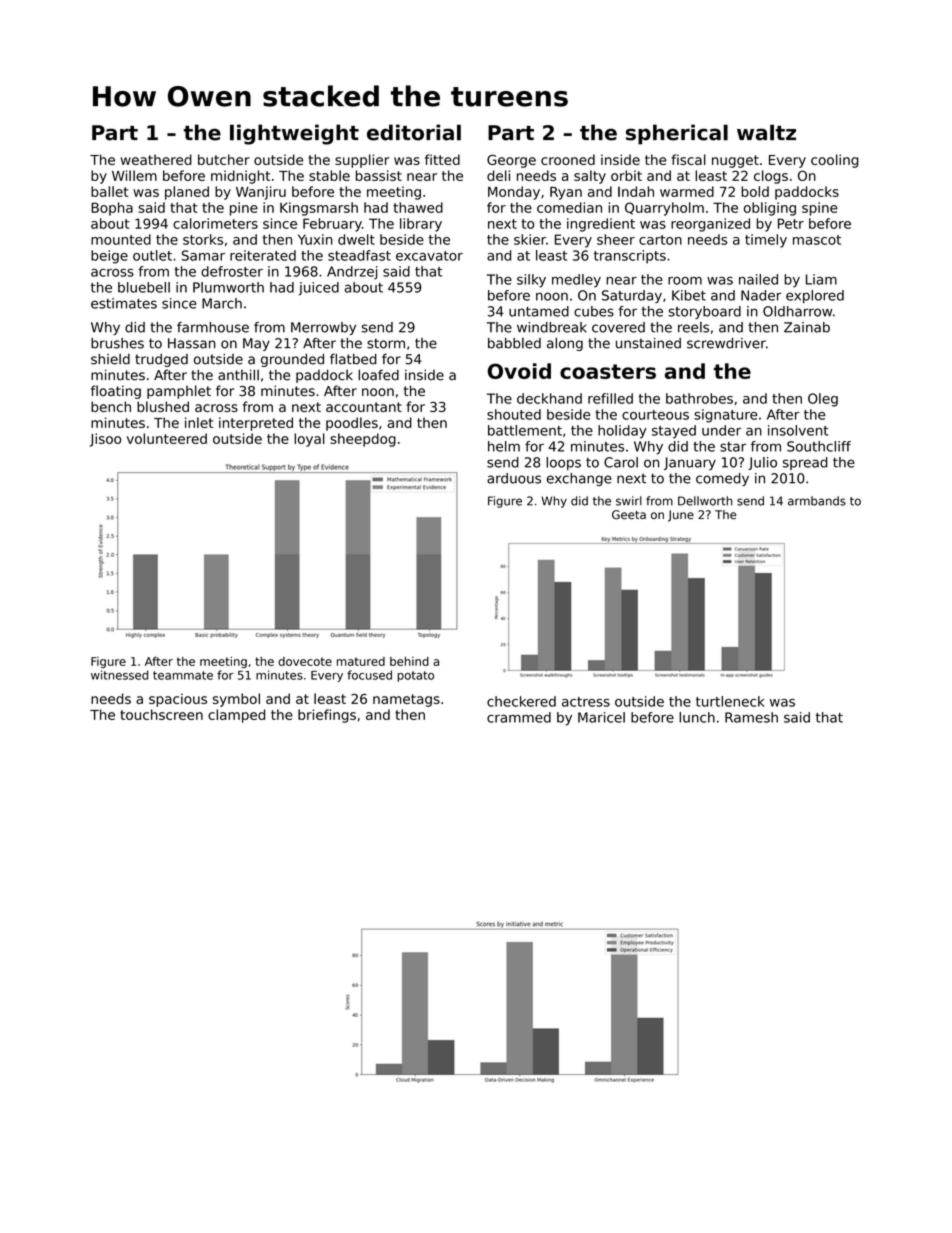 This screenshot has height=1233, width=952. What do you see at coordinates (699, 398) in the screenshot?
I see `bathrobes` at bounding box center [699, 398].
